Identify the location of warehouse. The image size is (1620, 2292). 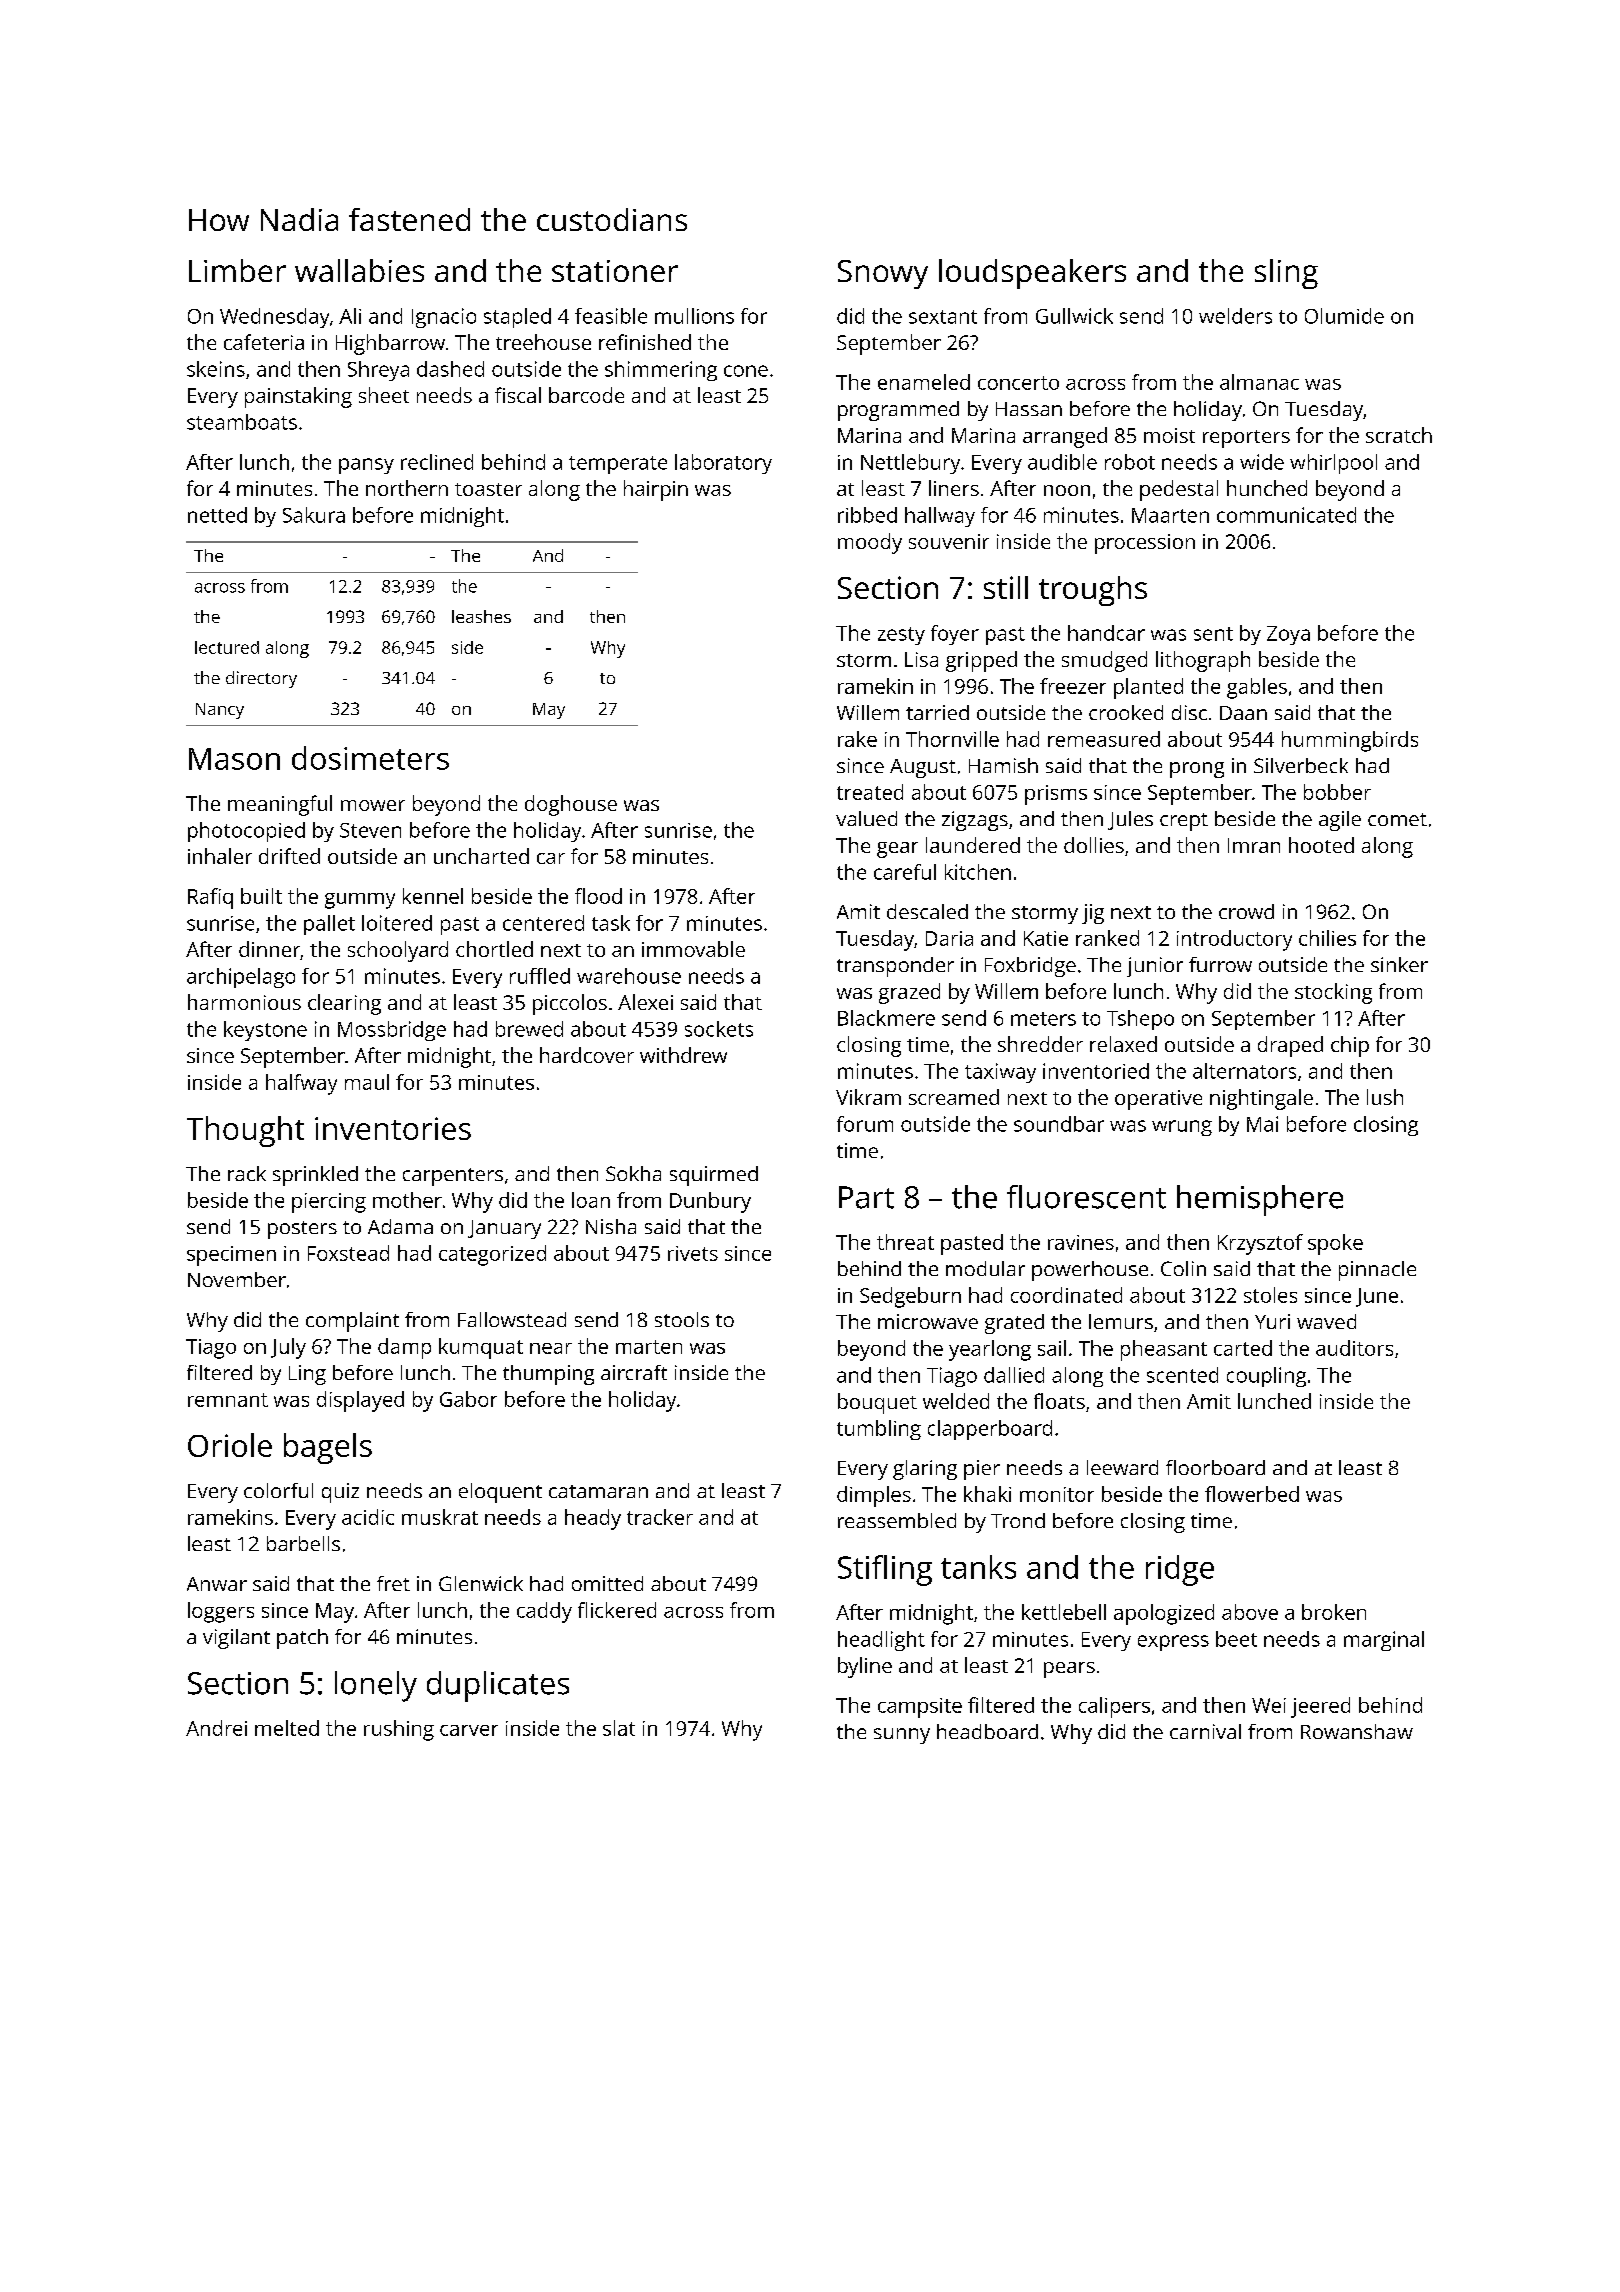
(629, 976).
